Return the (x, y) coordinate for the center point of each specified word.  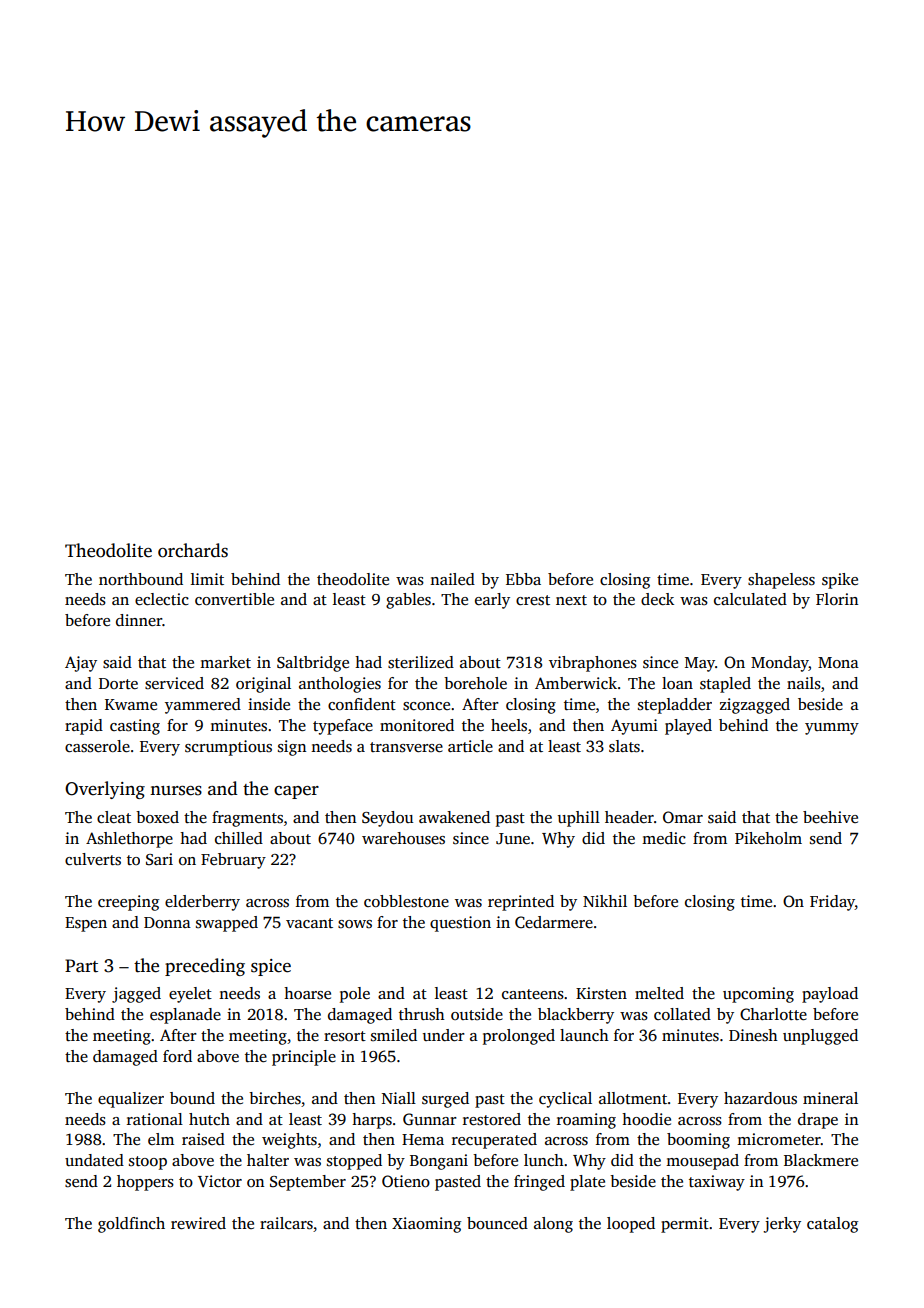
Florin (837, 599)
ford (177, 1056)
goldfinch (131, 1225)
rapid (84, 727)
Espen (86, 924)
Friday (832, 903)
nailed (452, 579)
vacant (309, 923)
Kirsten (601, 993)
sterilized (421, 662)
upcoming (758, 995)
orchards (193, 550)
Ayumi (634, 727)
